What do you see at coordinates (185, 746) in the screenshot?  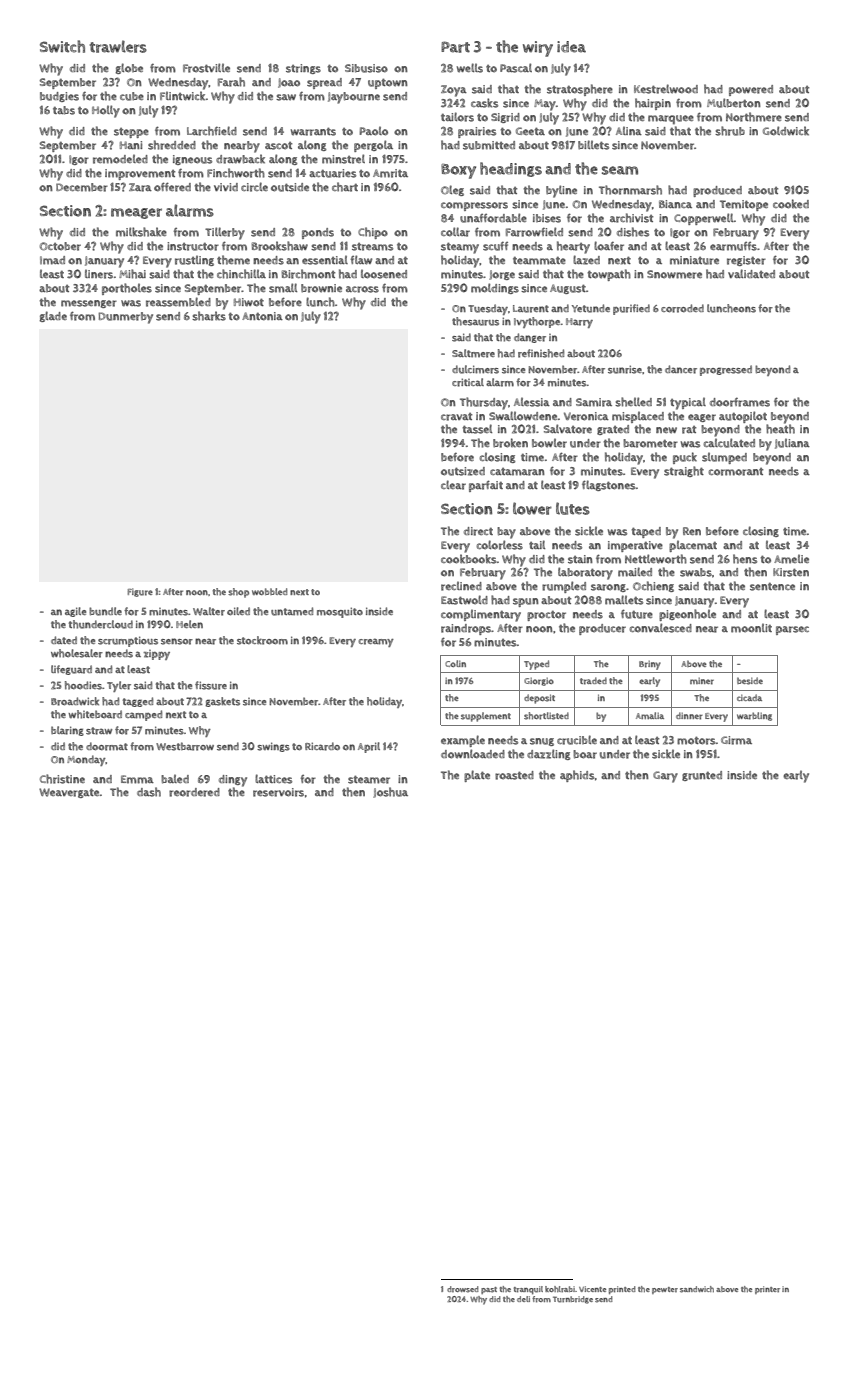 I see `Westbarrow` at bounding box center [185, 746].
